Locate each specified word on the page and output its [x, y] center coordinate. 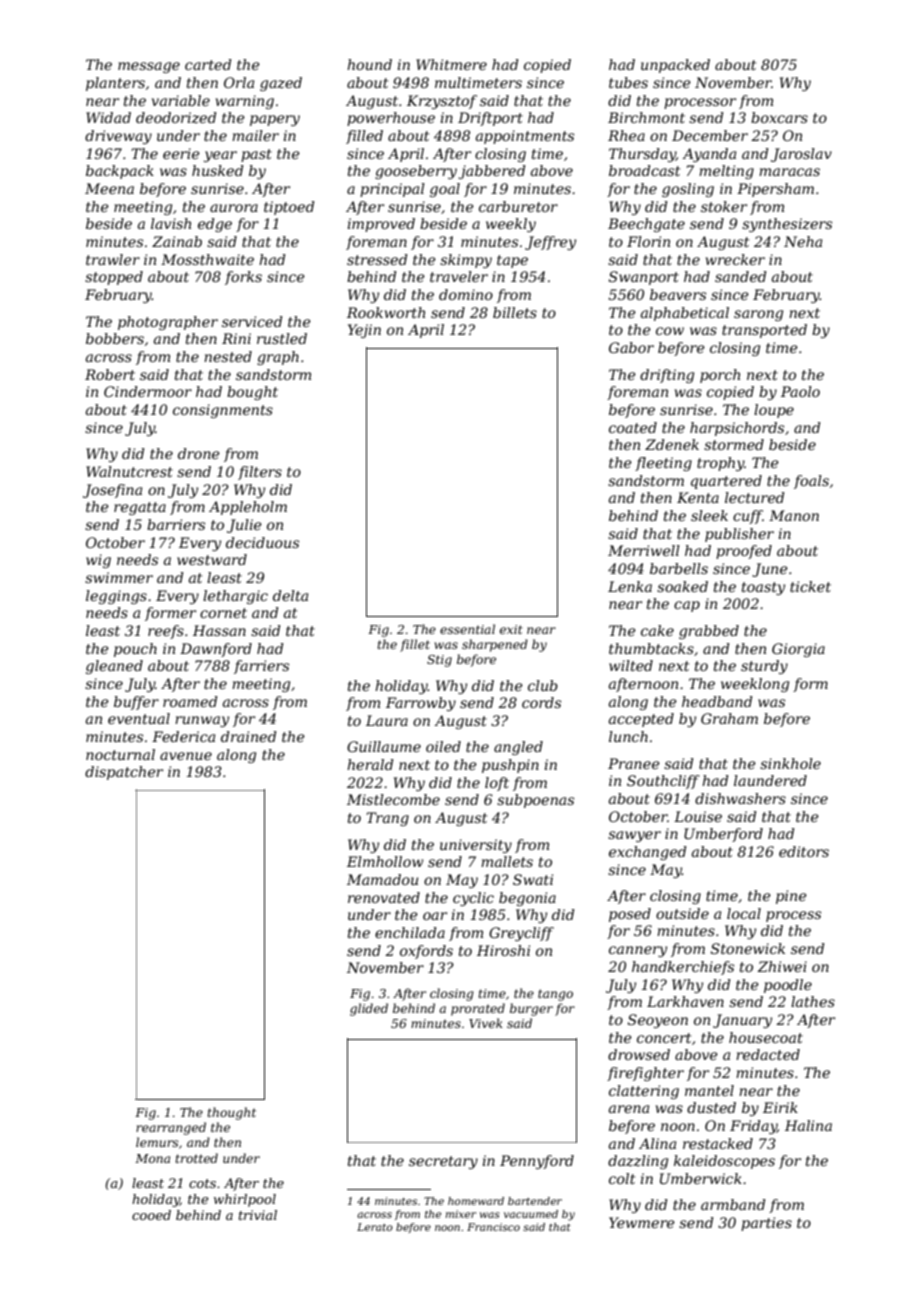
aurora [234, 208]
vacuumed [531, 1214]
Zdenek [672, 444]
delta [290, 595]
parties [766, 1224]
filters [260, 473]
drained [249, 736]
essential [467, 629]
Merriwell [644, 550]
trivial [258, 1215]
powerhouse [391, 119]
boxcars [779, 117]
